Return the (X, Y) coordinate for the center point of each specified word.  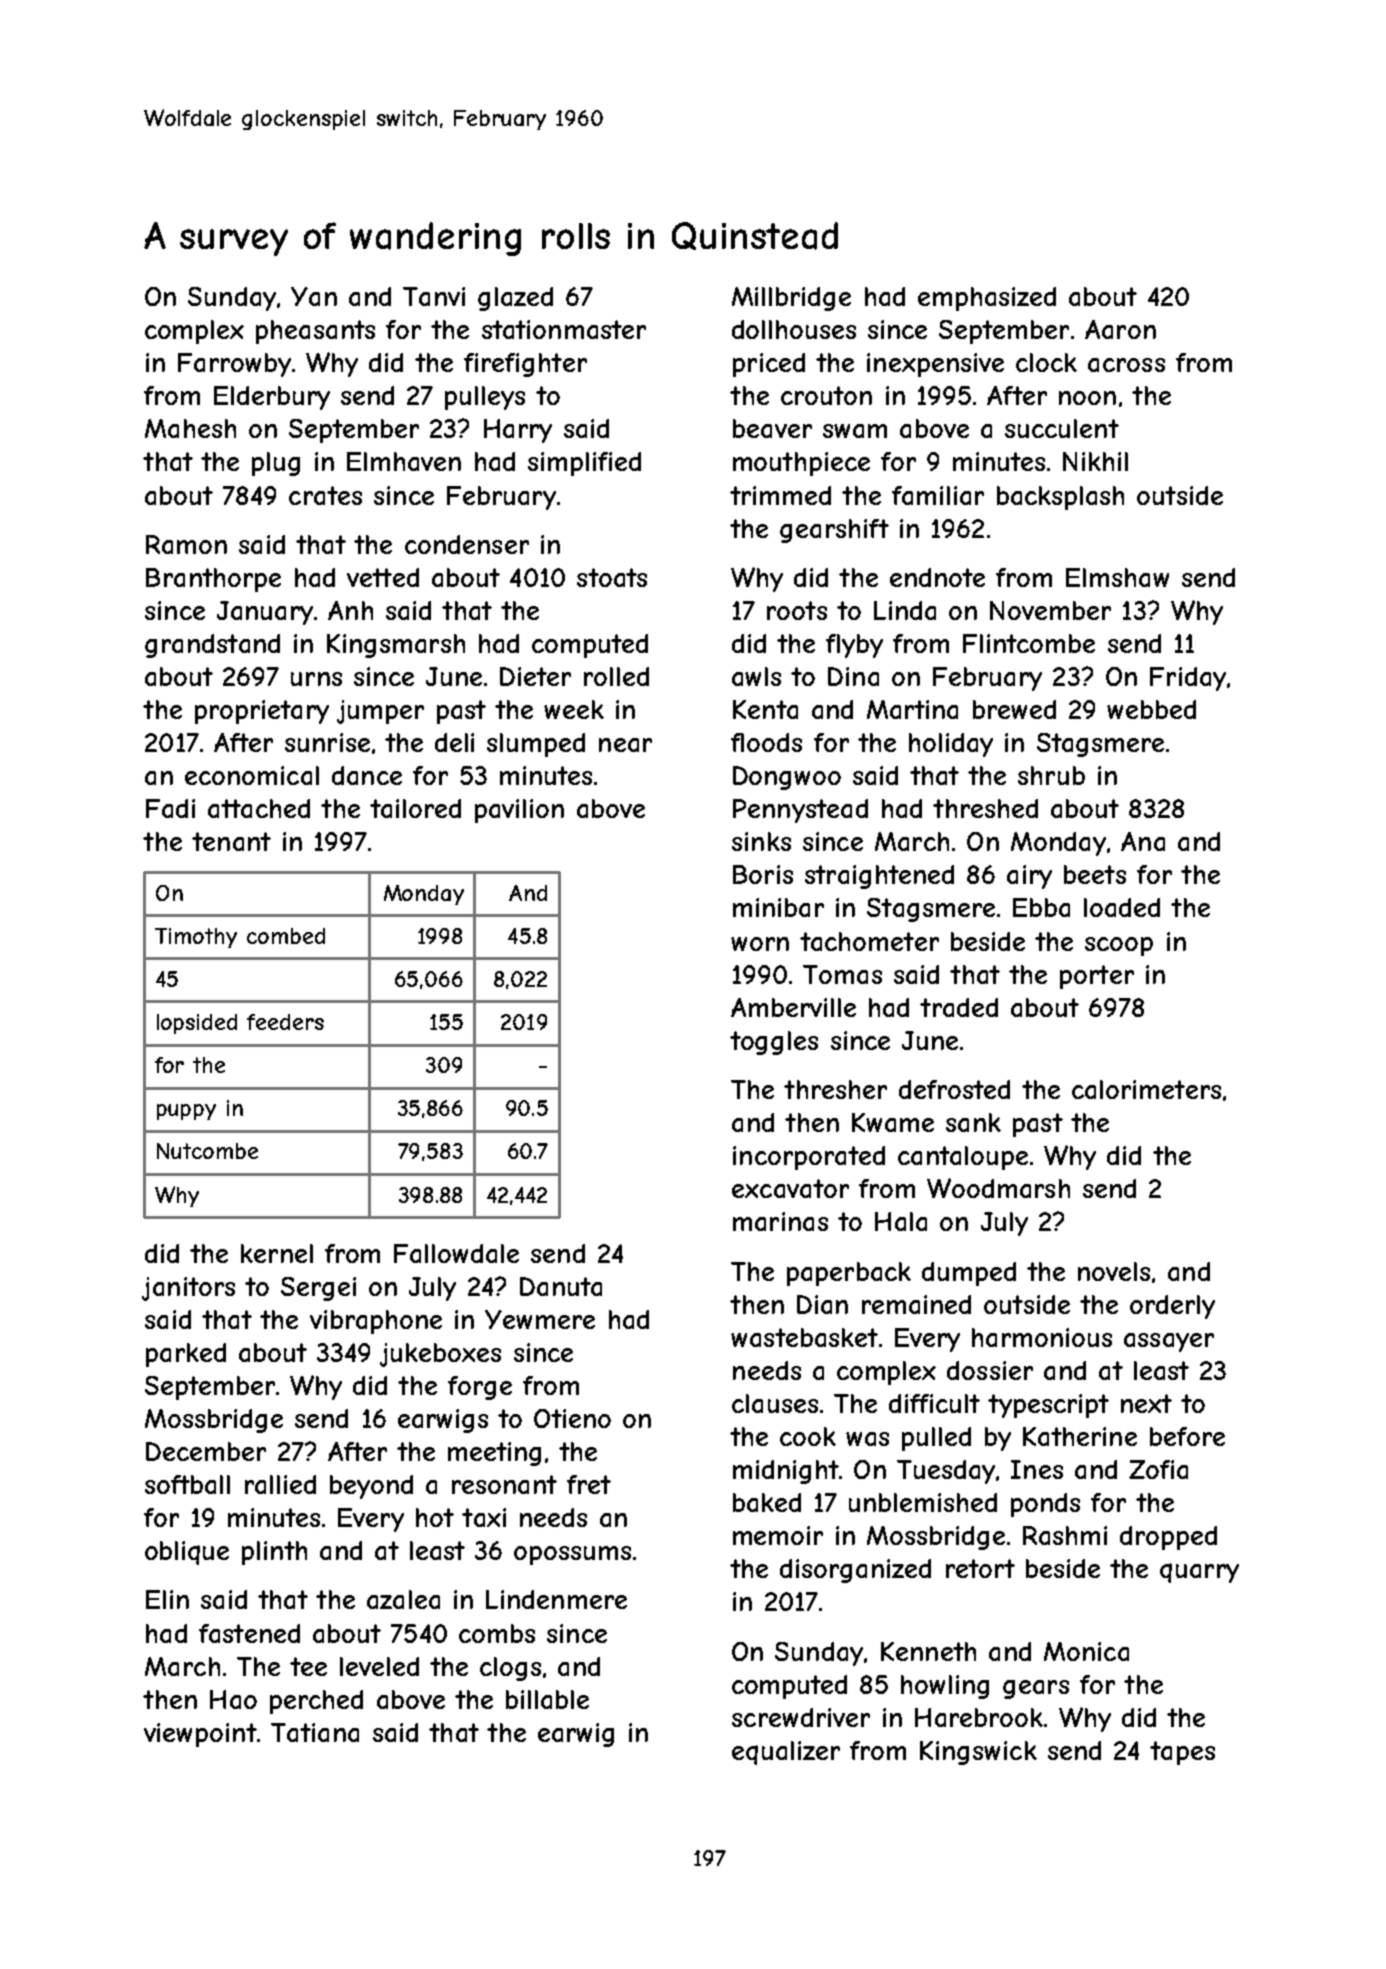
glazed (515, 299)
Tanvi (434, 296)
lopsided (197, 1024)
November (1050, 610)
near (625, 745)
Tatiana (315, 1732)
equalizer (786, 1753)
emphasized (987, 299)
